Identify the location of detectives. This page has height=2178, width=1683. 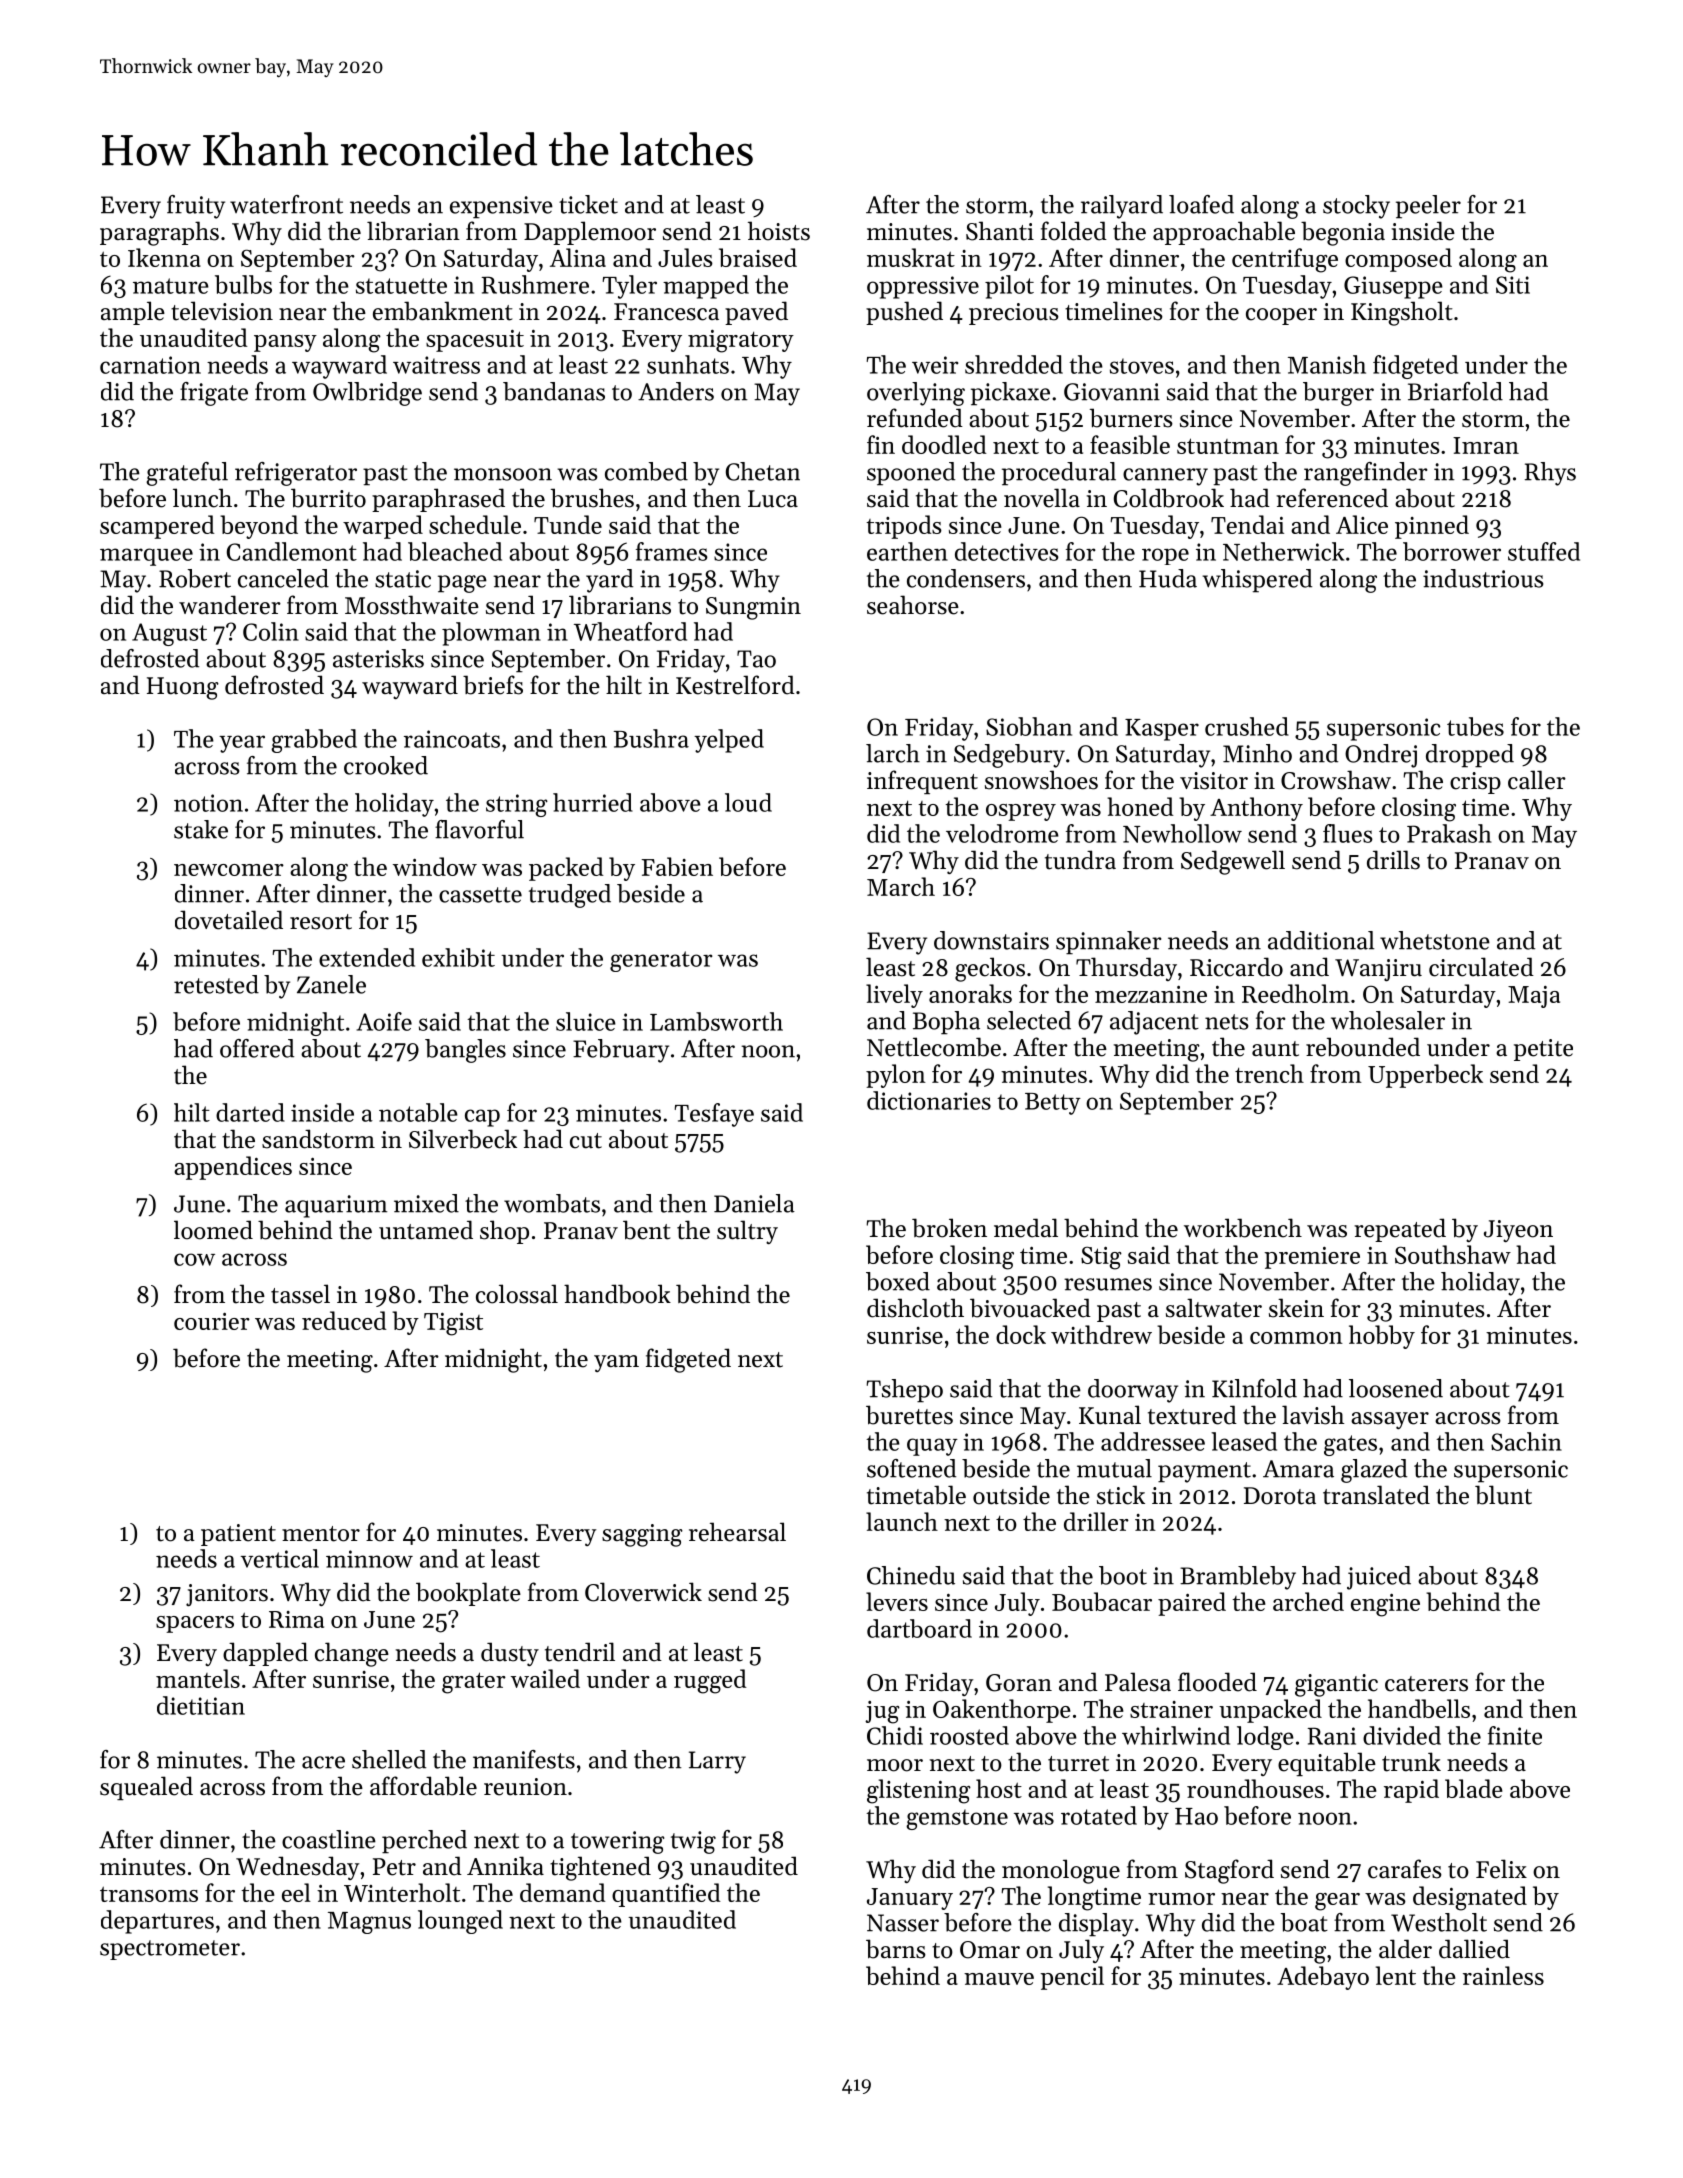
(1007, 551).
